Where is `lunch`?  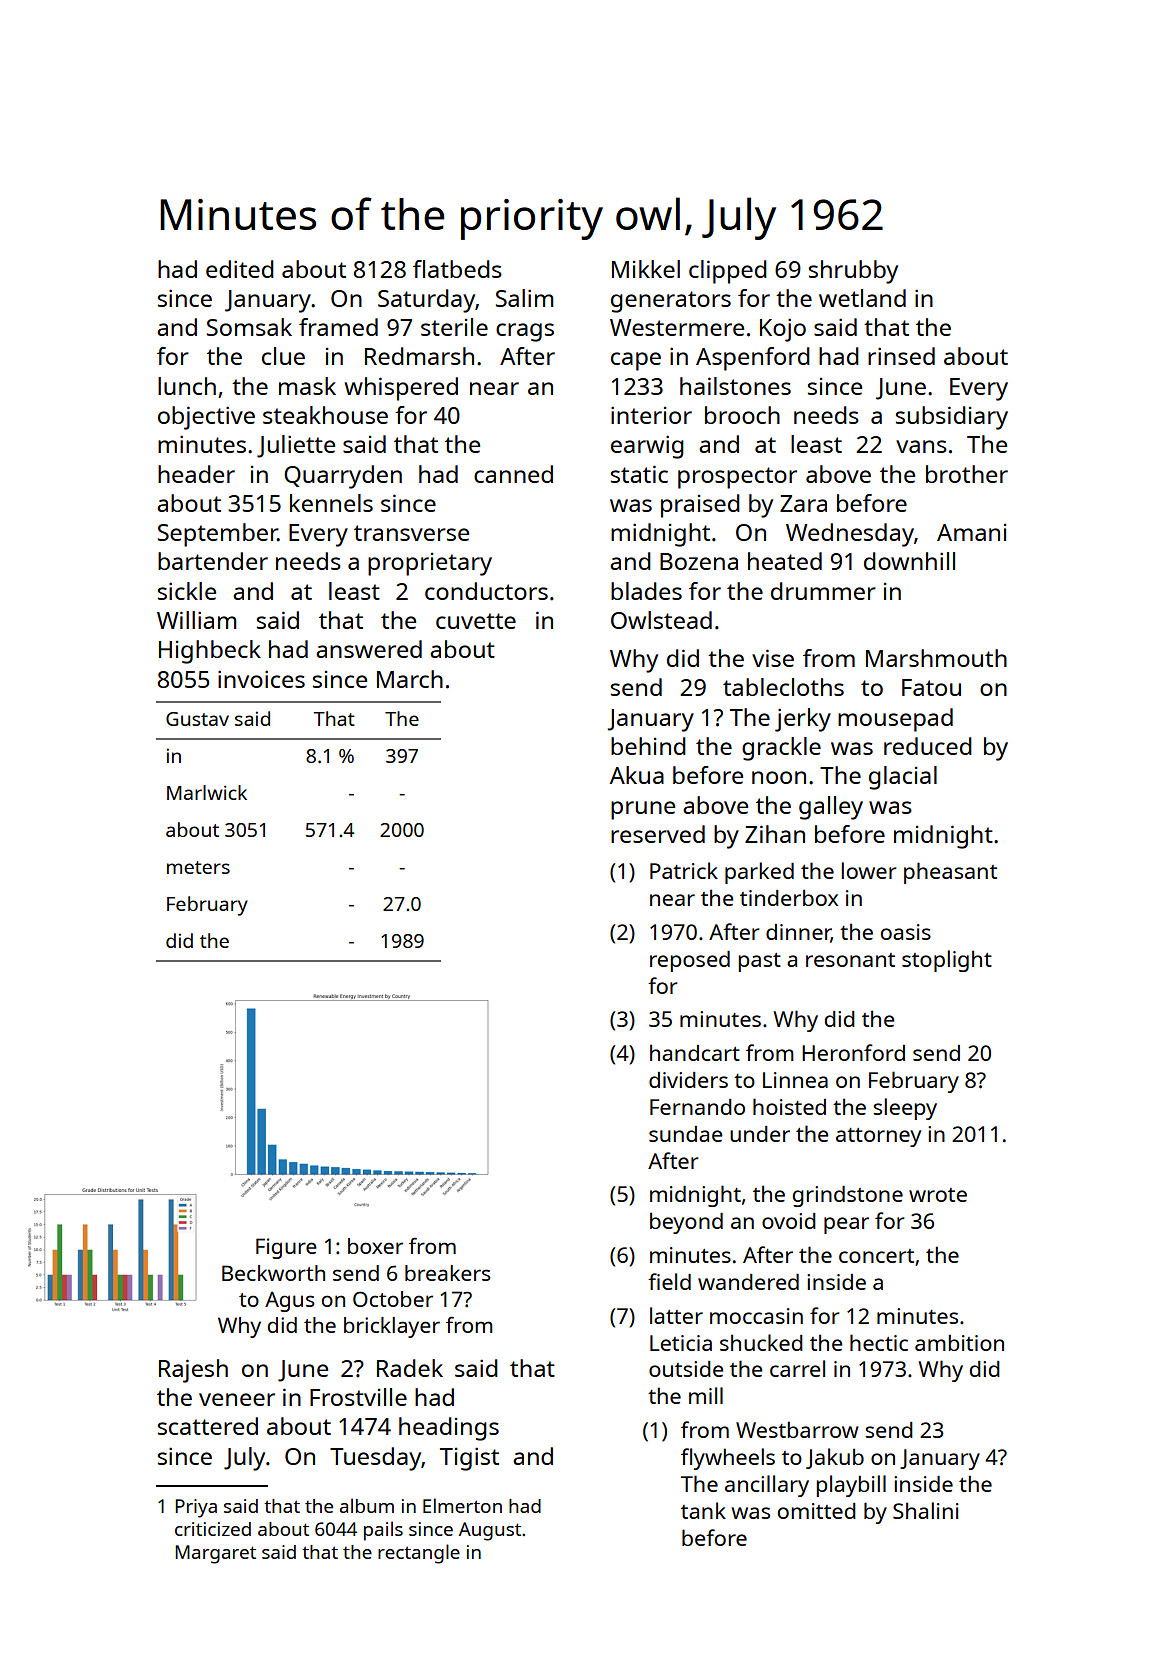 lunch is located at coordinates (187, 386).
